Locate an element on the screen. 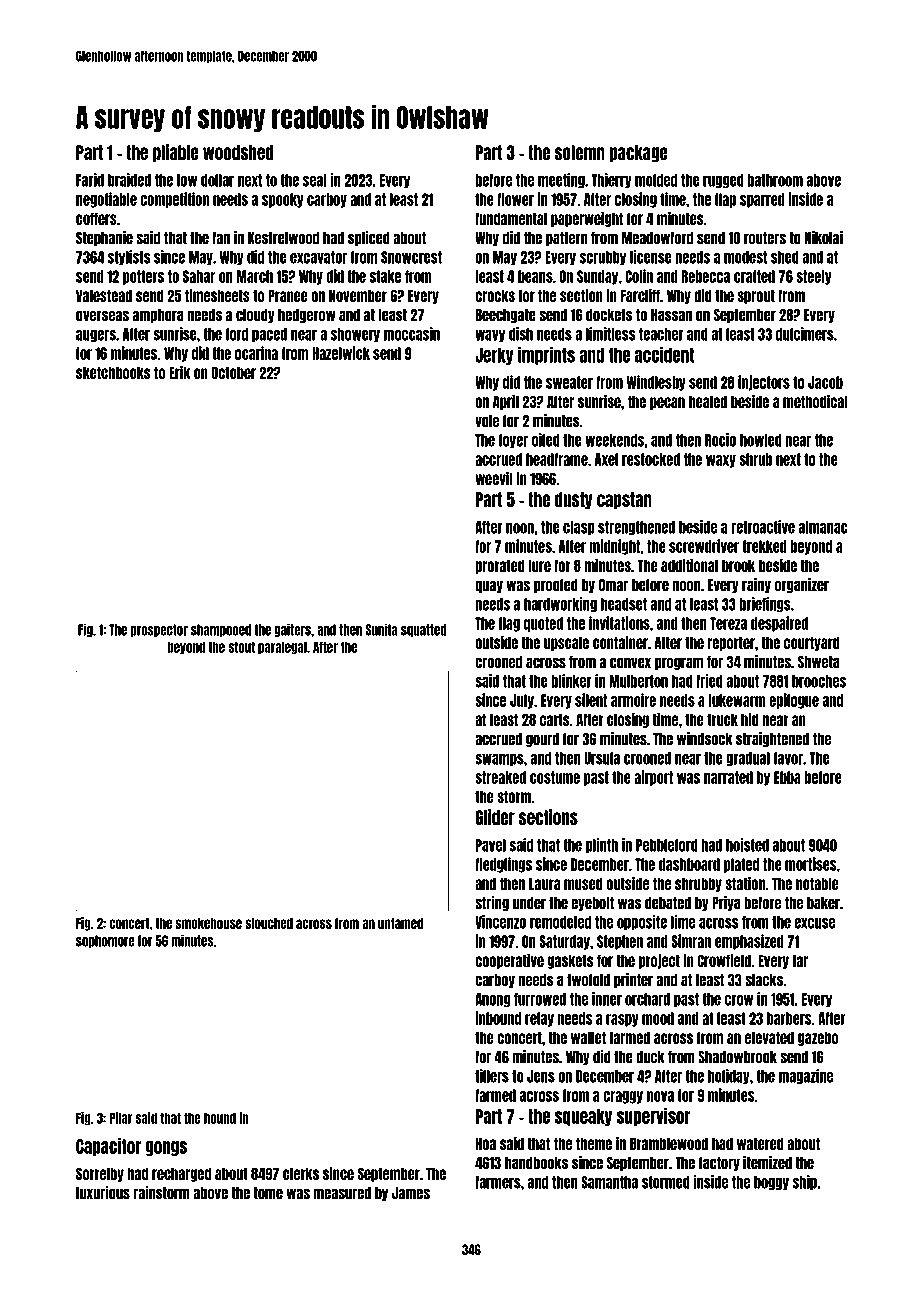 This screenshot has height=1308, width=924. Hoa is located at coordinates (486, 1143).
